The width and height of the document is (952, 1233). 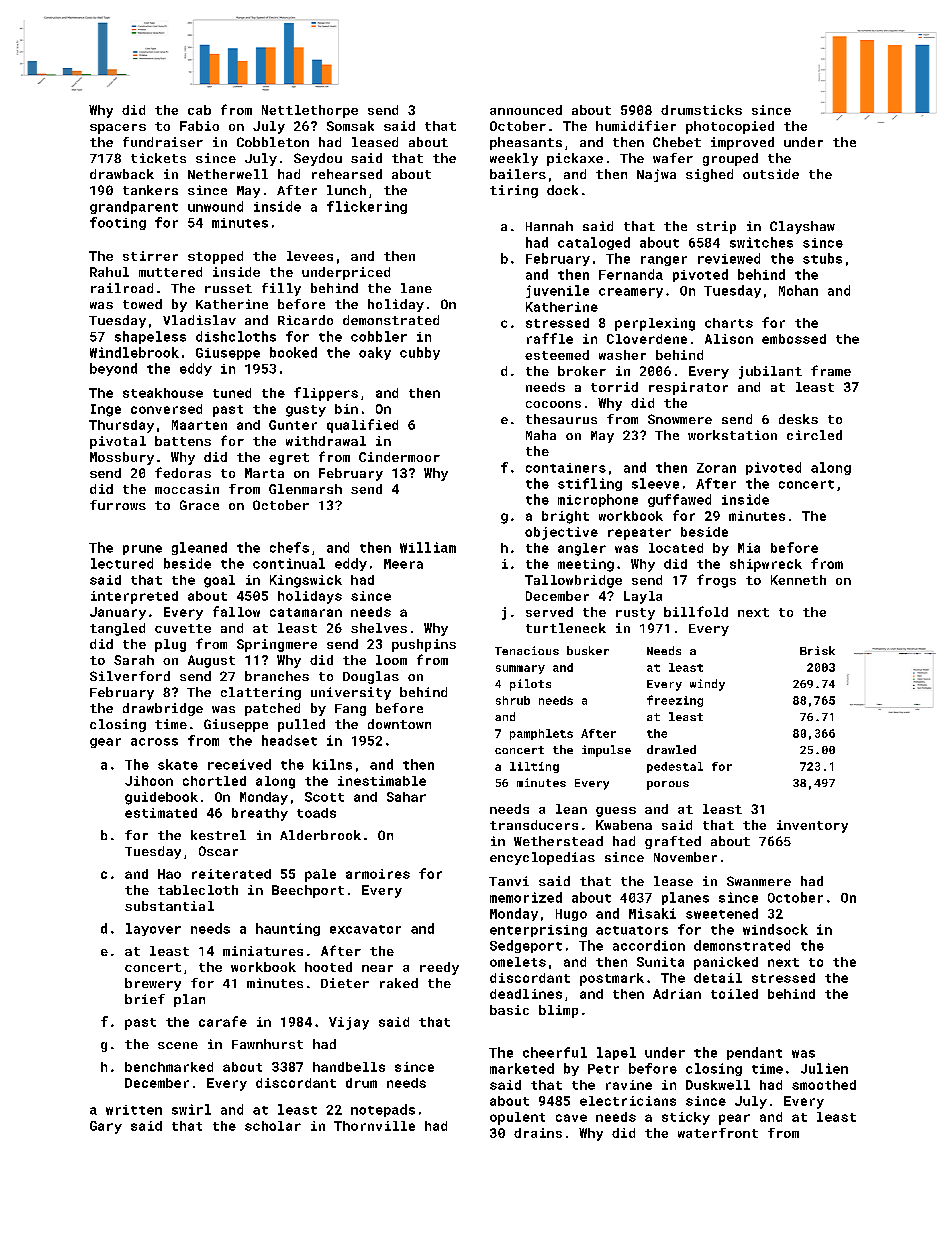 I want to click on Maha, so click(x=541, y=435).
